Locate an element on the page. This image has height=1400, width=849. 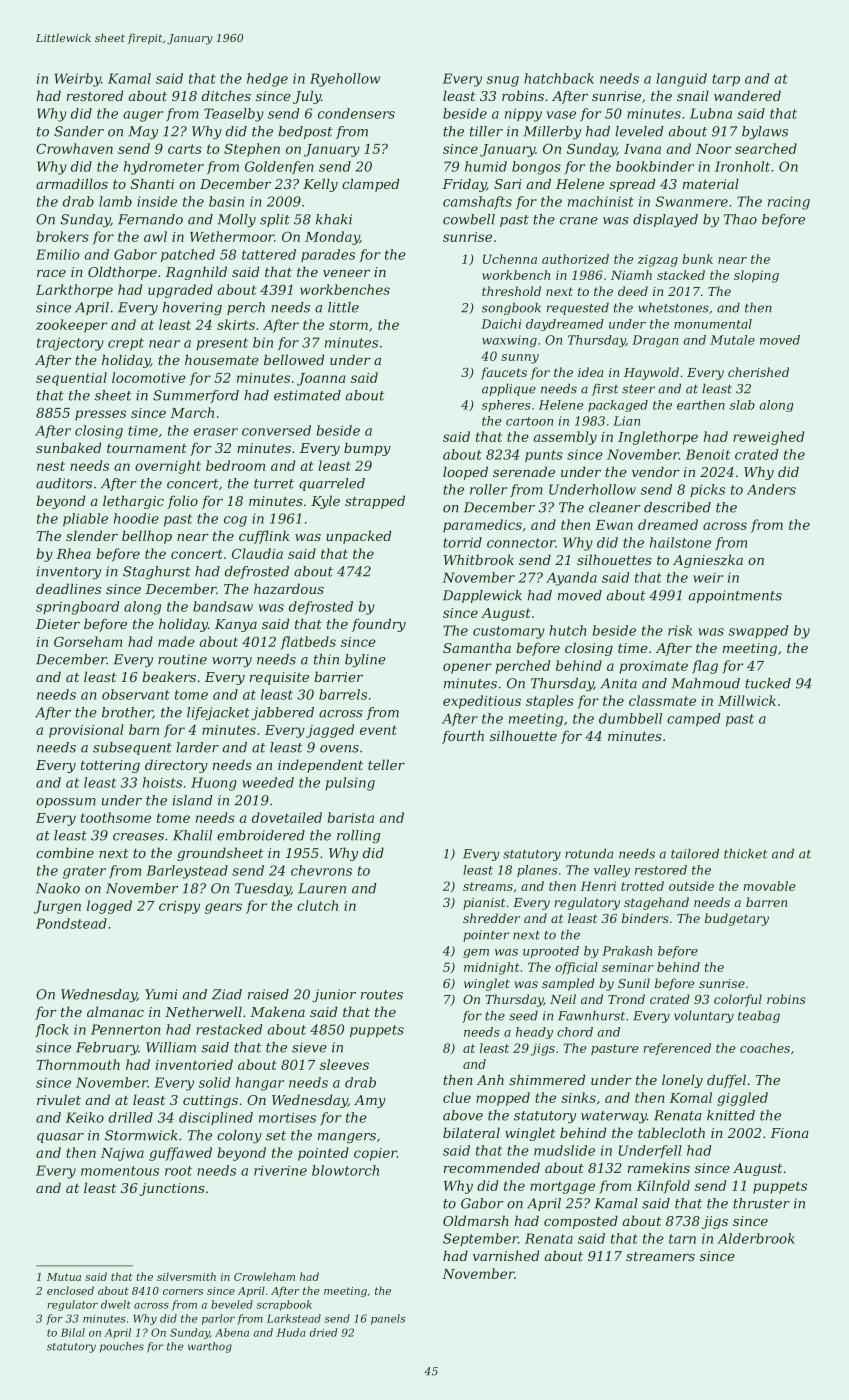
Anita is located at coordinates (618, 683).
